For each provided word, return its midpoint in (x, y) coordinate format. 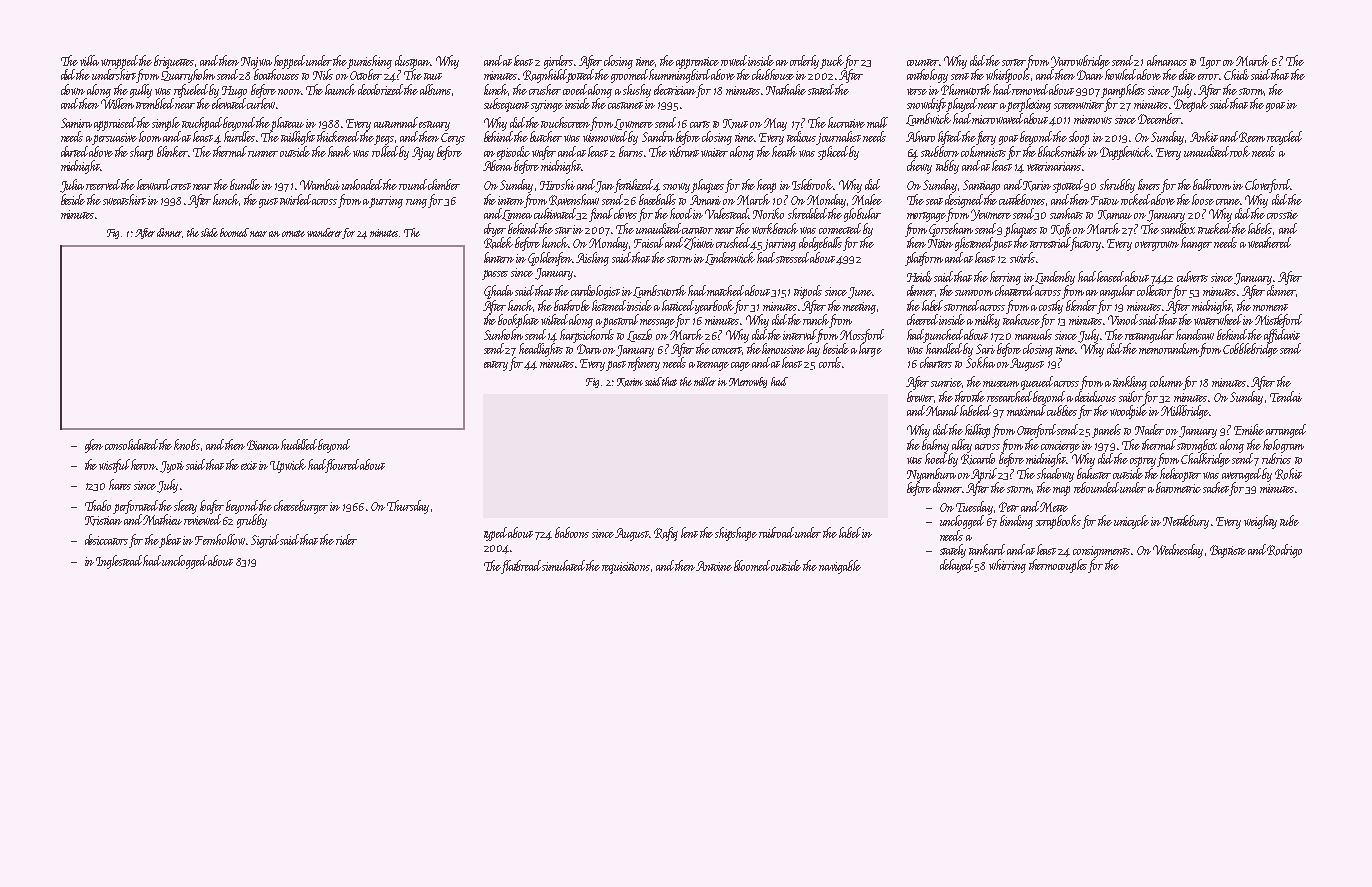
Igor (1210, 63)
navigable (840, 567)
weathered (1269, 242)
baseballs (657, 199)
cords (830, 362)
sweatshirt (124, 199)
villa (89, 60)
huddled (300, 444)
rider (346, 539)
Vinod (1123, 319)
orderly (805, 62)
